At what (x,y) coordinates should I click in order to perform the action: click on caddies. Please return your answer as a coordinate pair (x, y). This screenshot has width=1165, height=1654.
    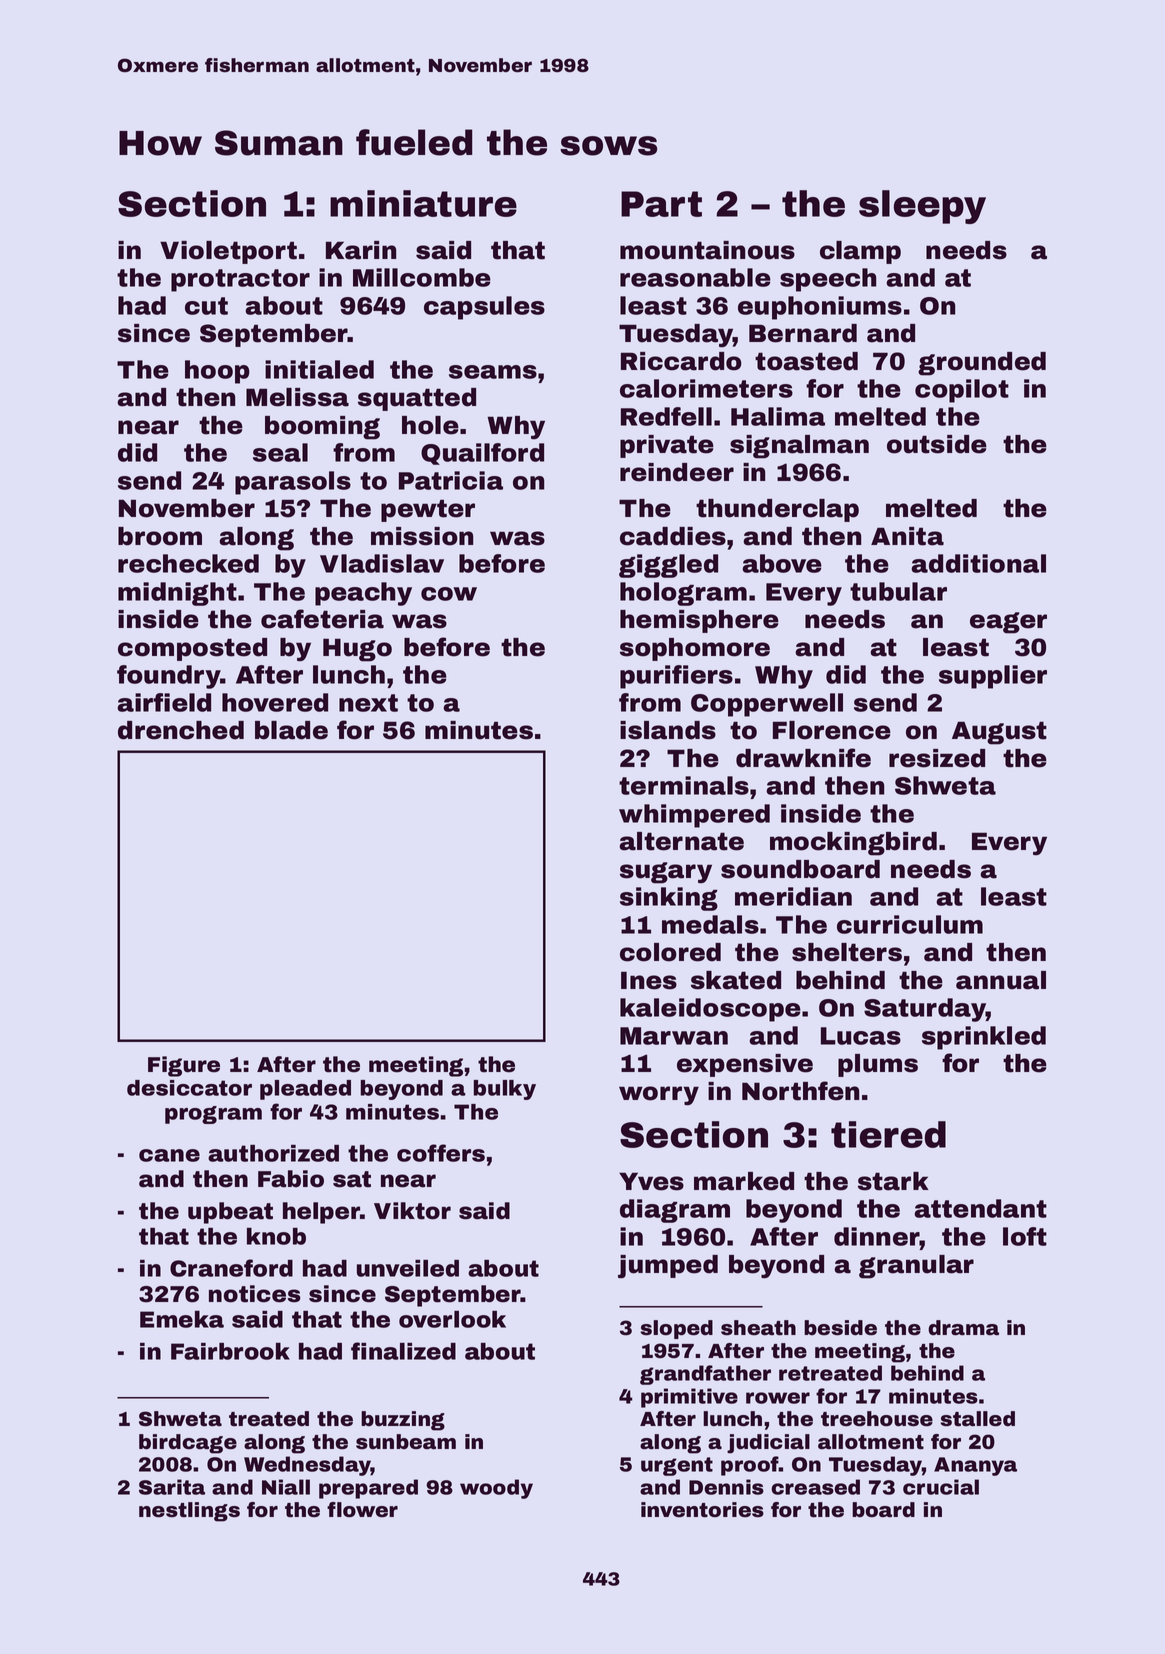
    Looking at the image, I should click on (673, 536).
